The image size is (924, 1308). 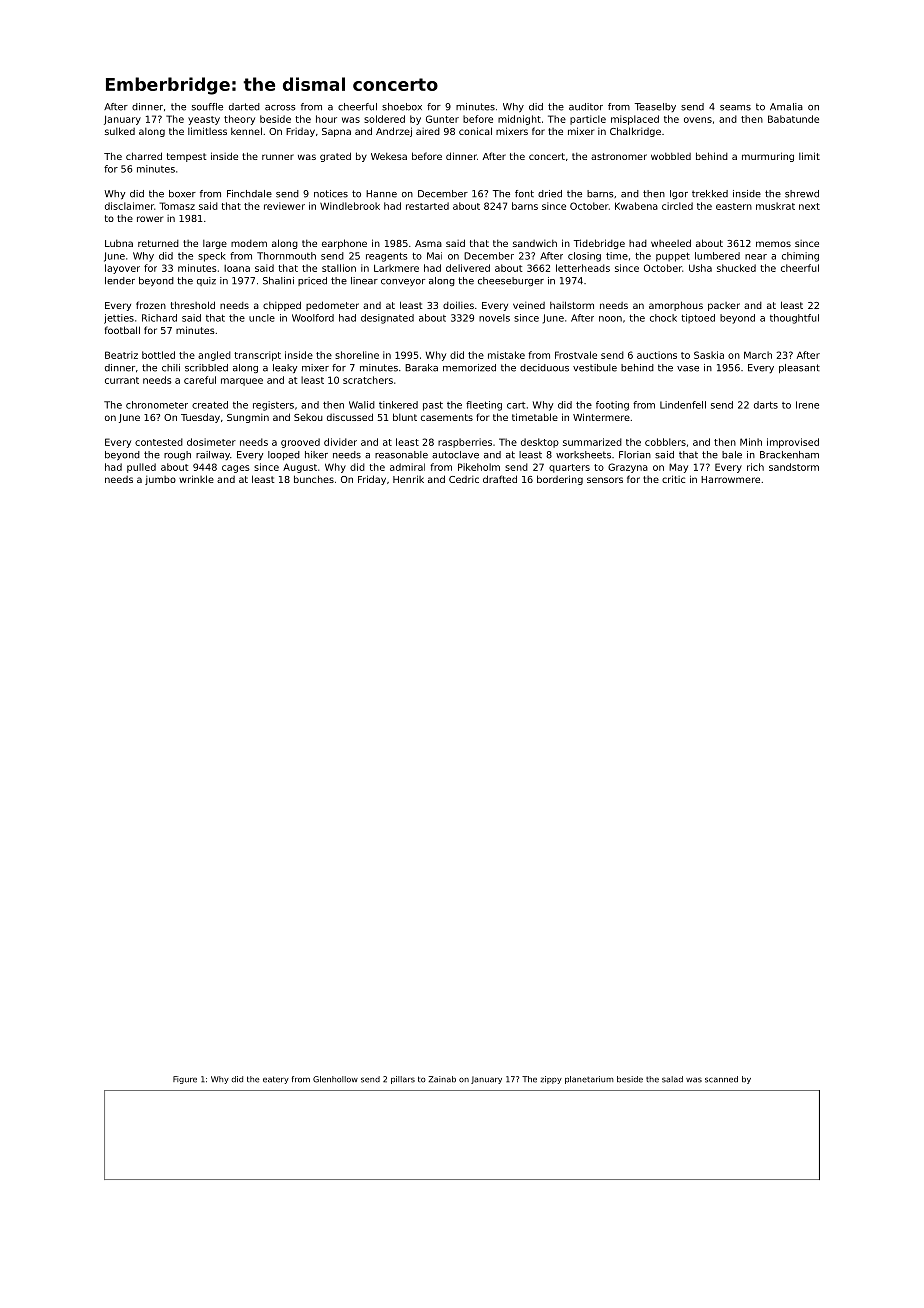 I want to click on zippy, so click(x=551, y=1080).
